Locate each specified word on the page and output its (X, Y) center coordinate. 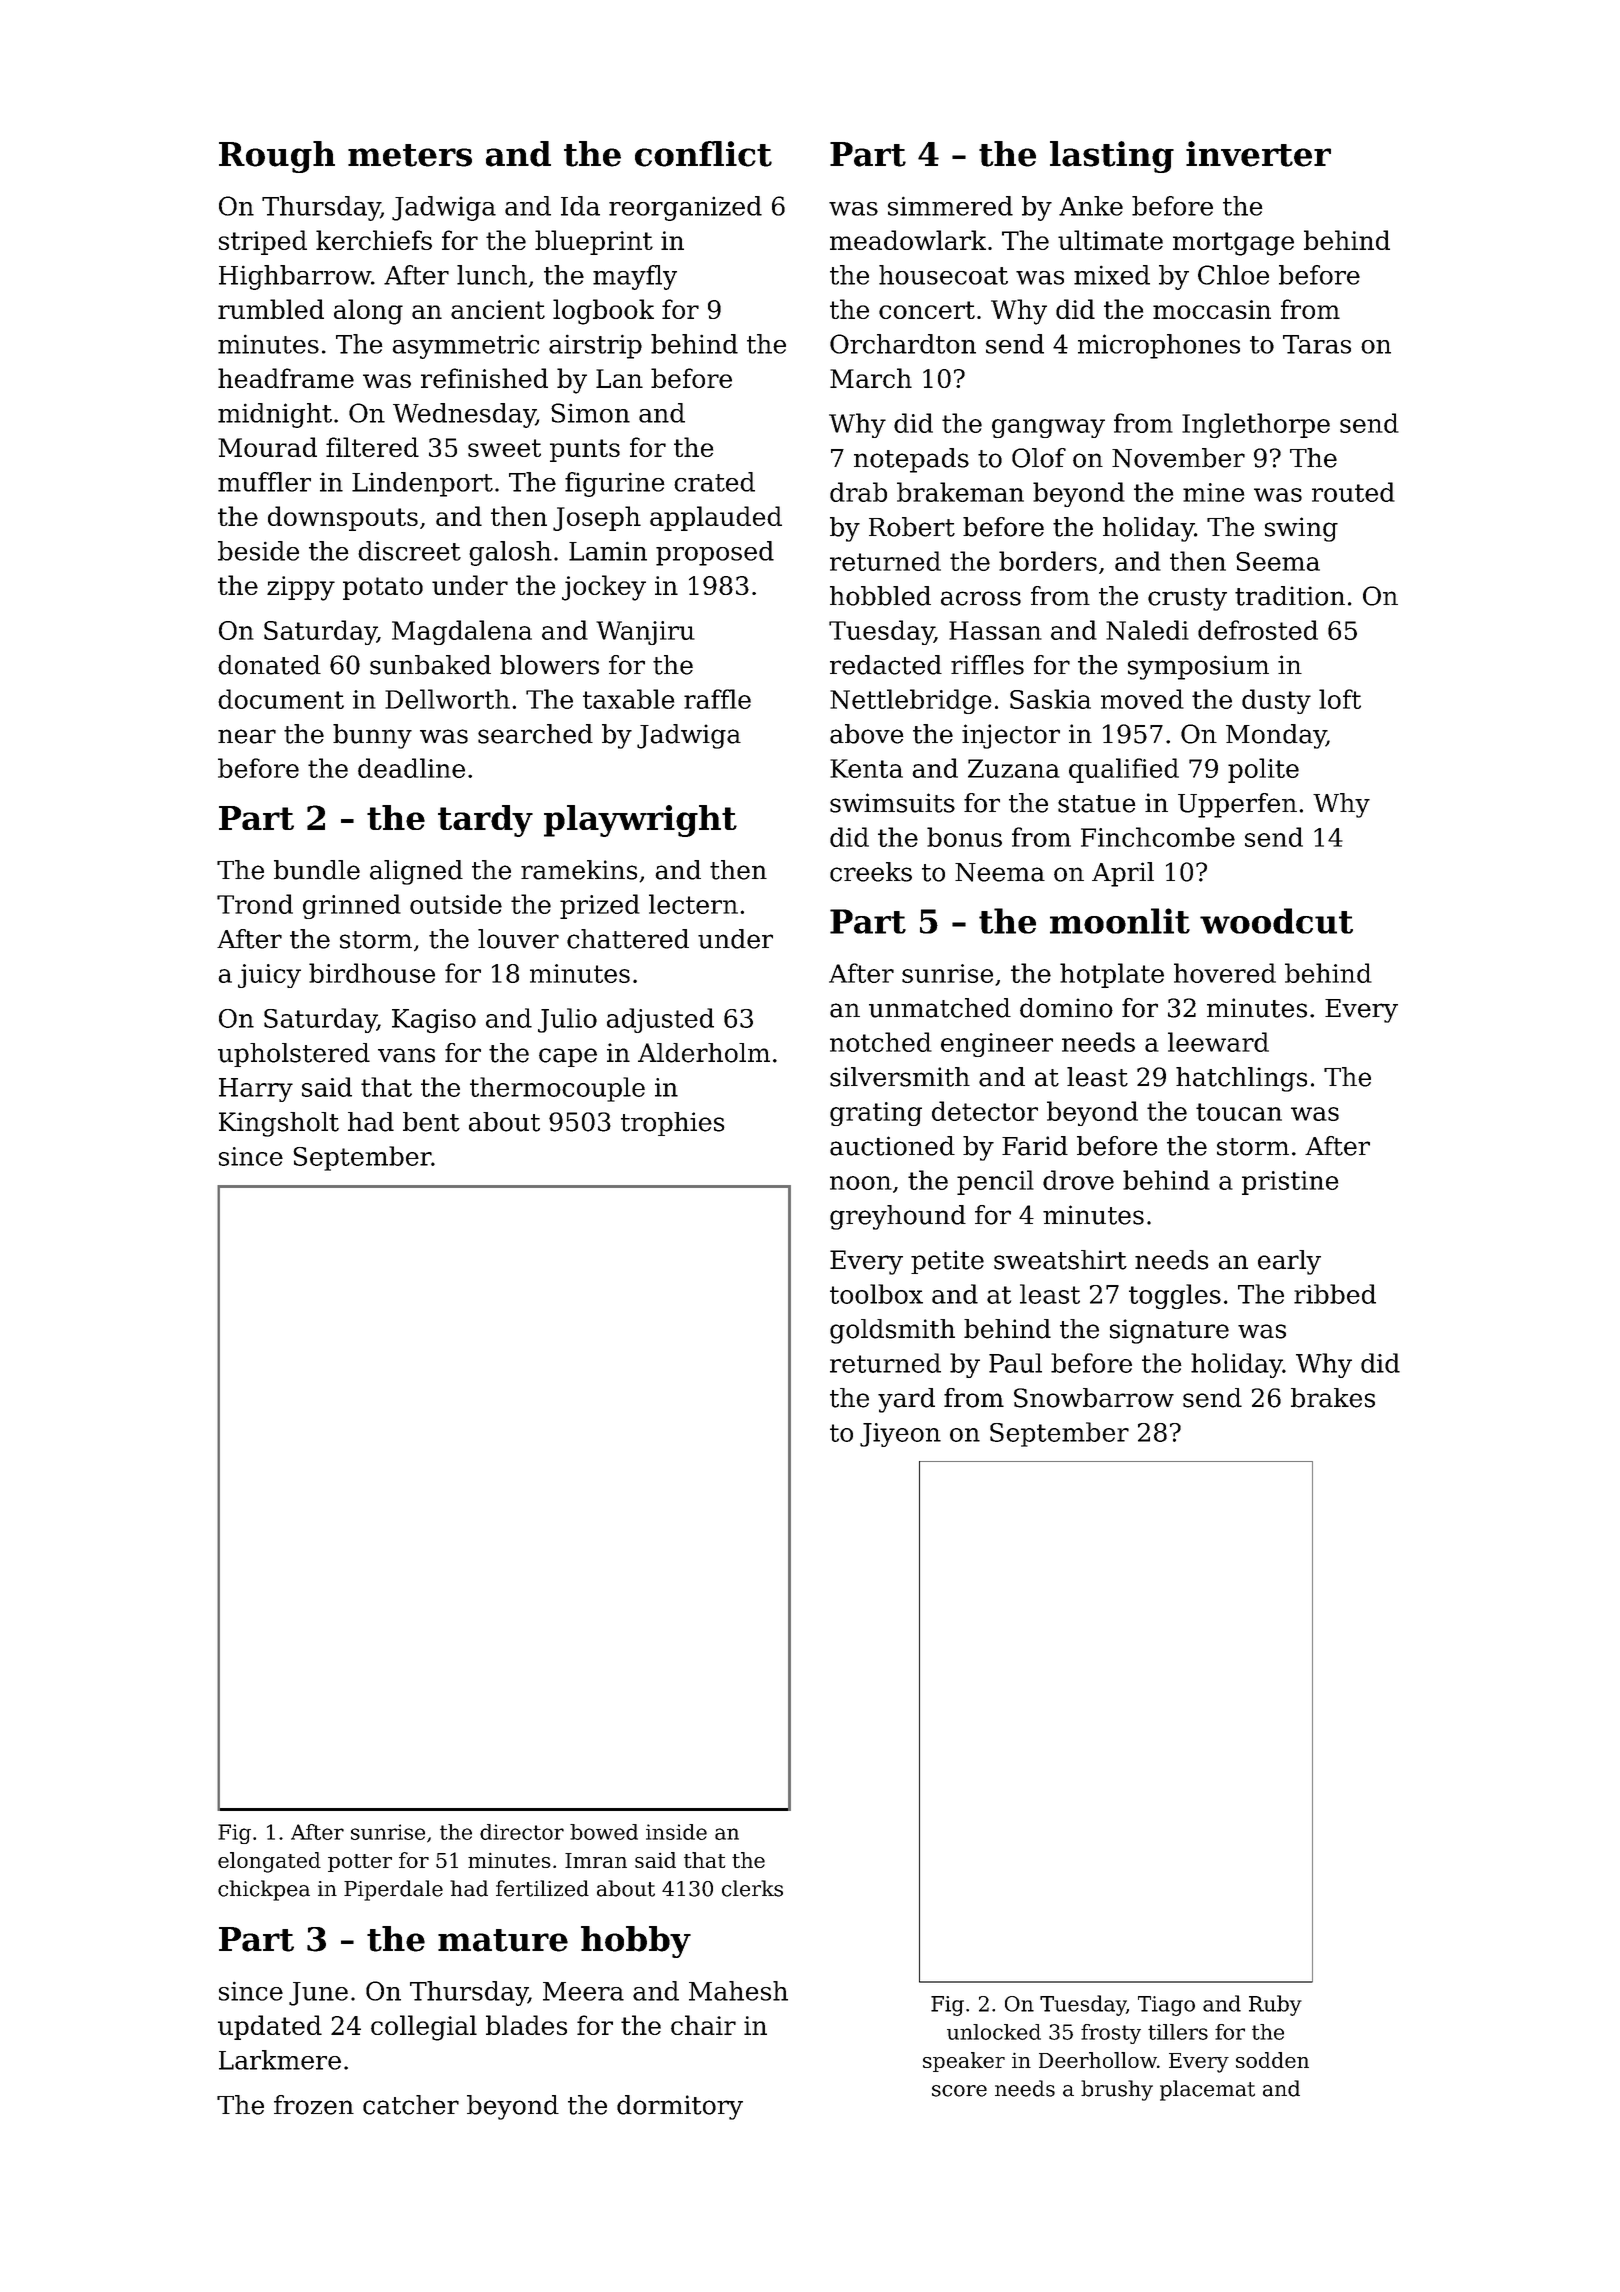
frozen (314, 2105)
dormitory (680, 2107)
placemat (1207, 2090)
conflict (703, 154)
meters (410, 155)
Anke (1091, 206)
